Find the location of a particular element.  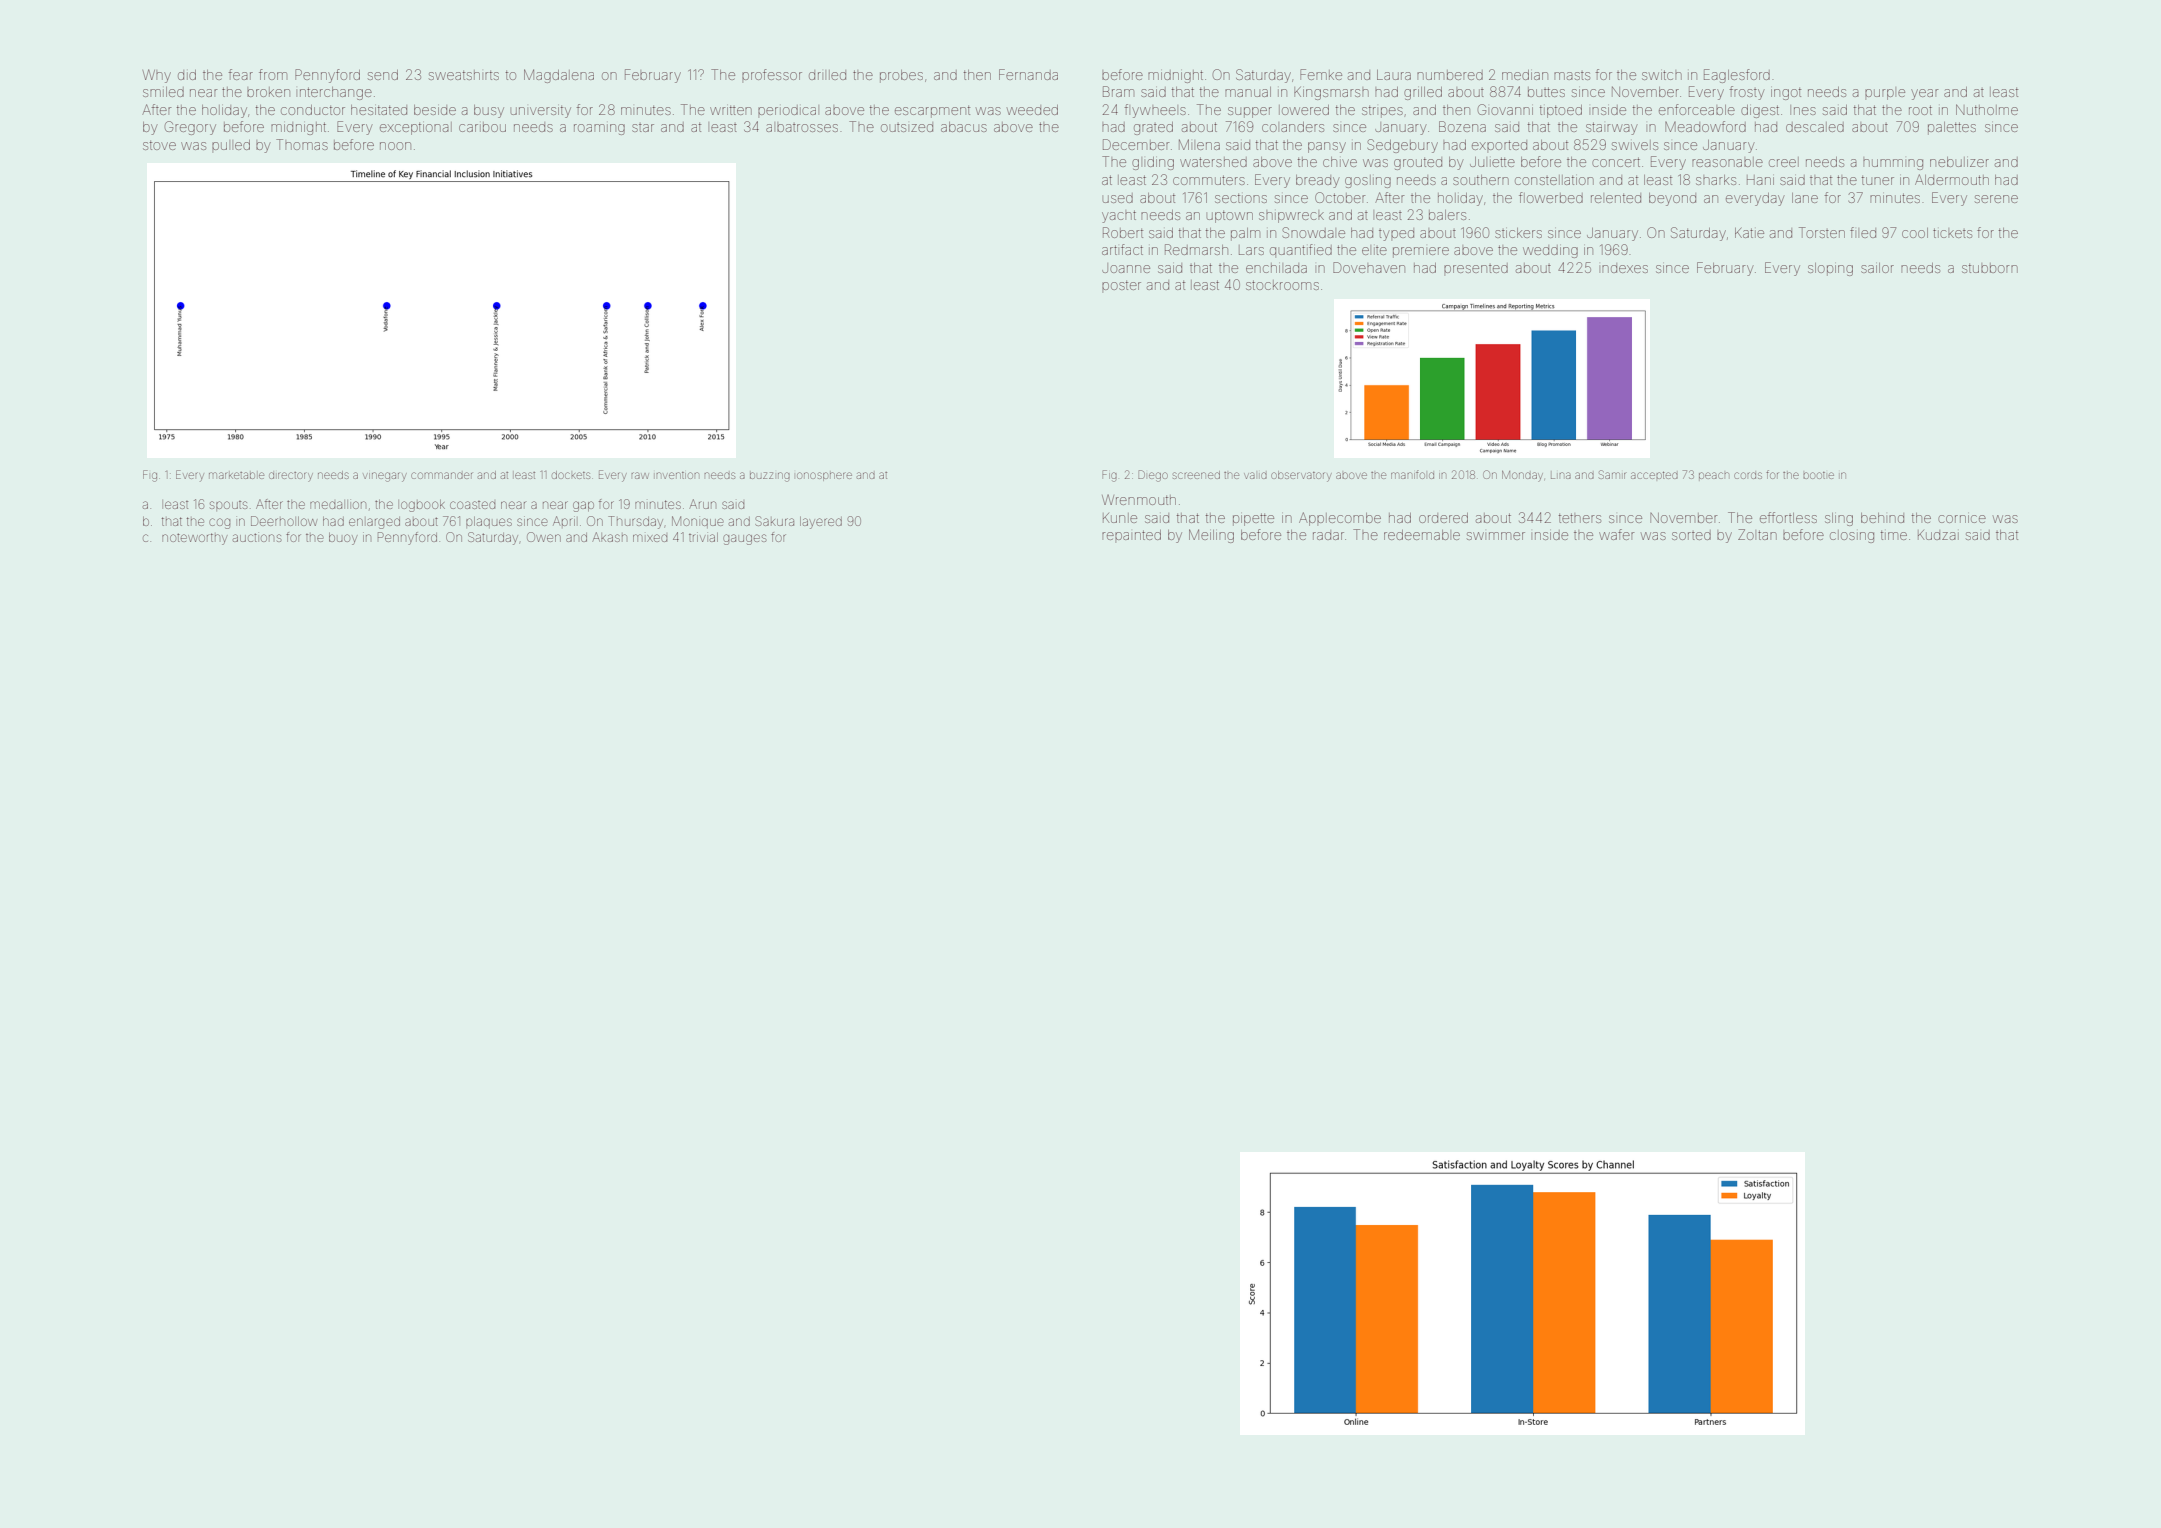

layered is located at coordinates (821, 523).
